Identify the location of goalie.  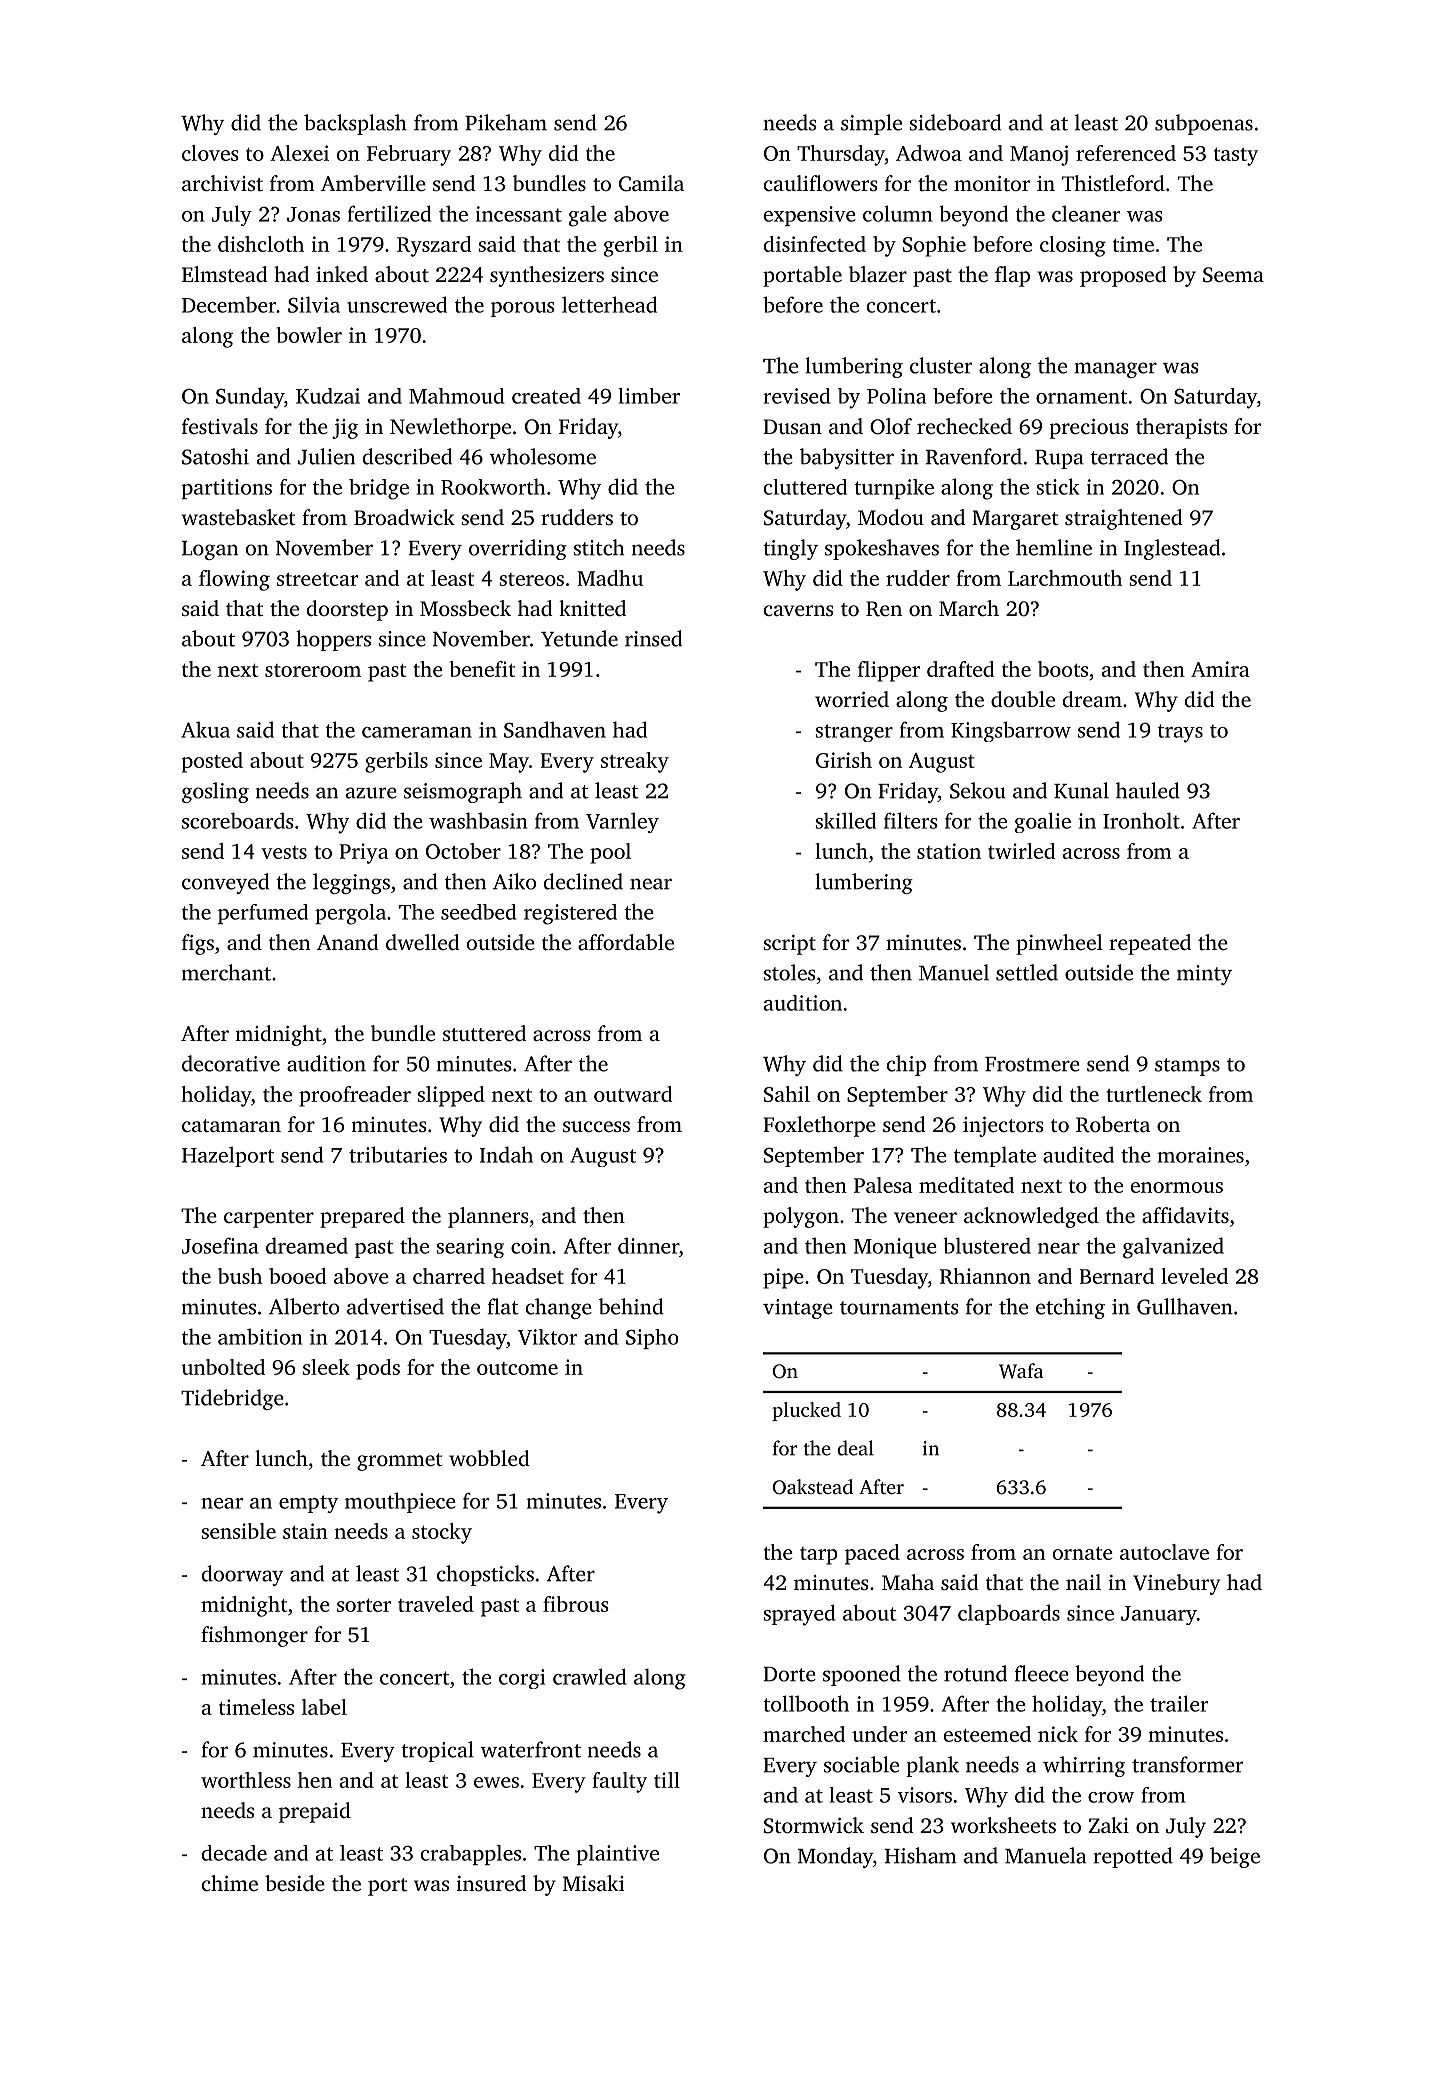
(1043, 822).
